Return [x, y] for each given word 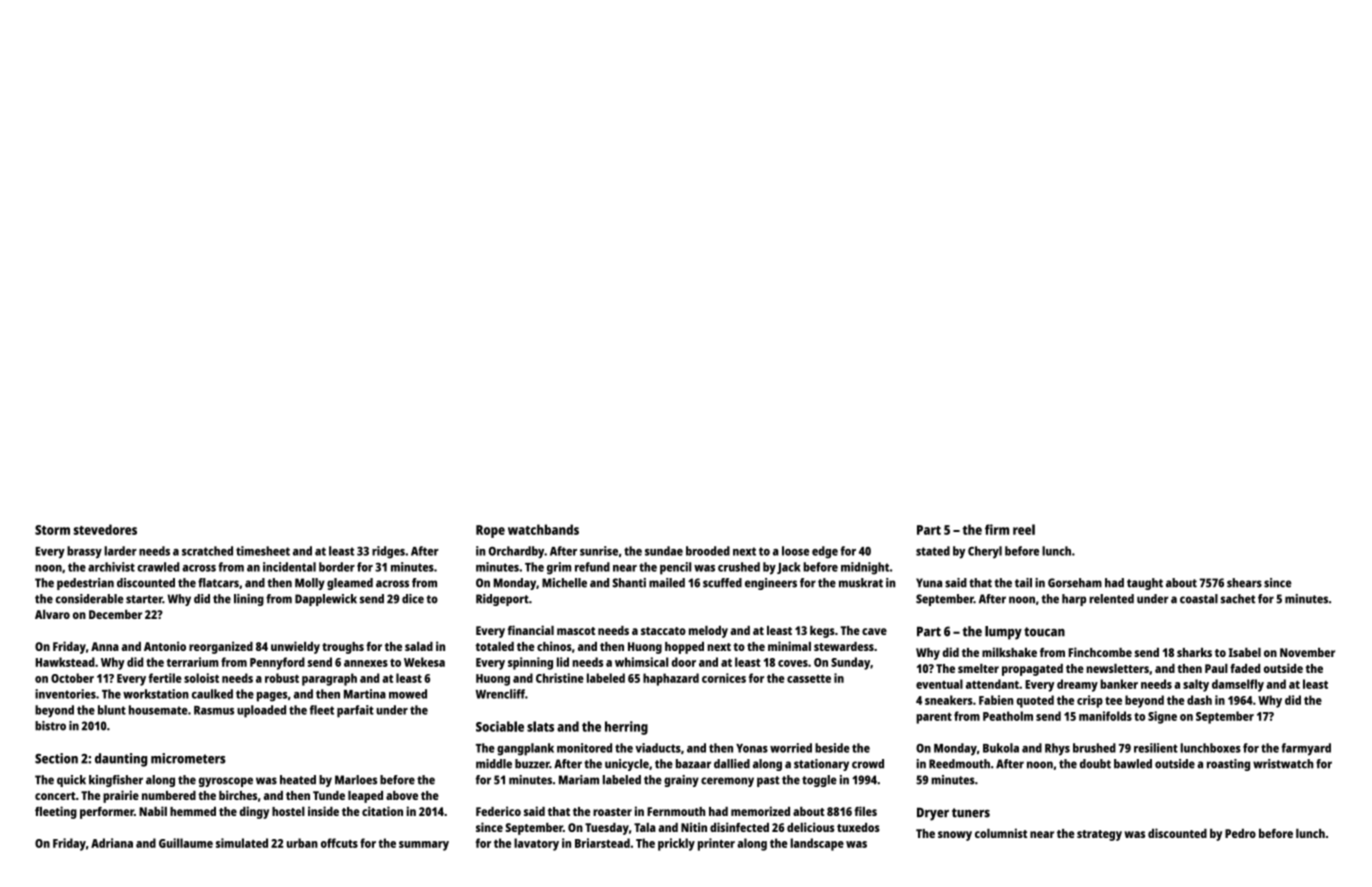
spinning [530, 663]
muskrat [861, 583]
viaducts [658, 748]
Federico [498, 811]
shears [1244, 583]
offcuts [339, 843]
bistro [50, 726]
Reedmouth [959, 764]
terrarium [193, 662]
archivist [111, 567]
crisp [1090, 701]
